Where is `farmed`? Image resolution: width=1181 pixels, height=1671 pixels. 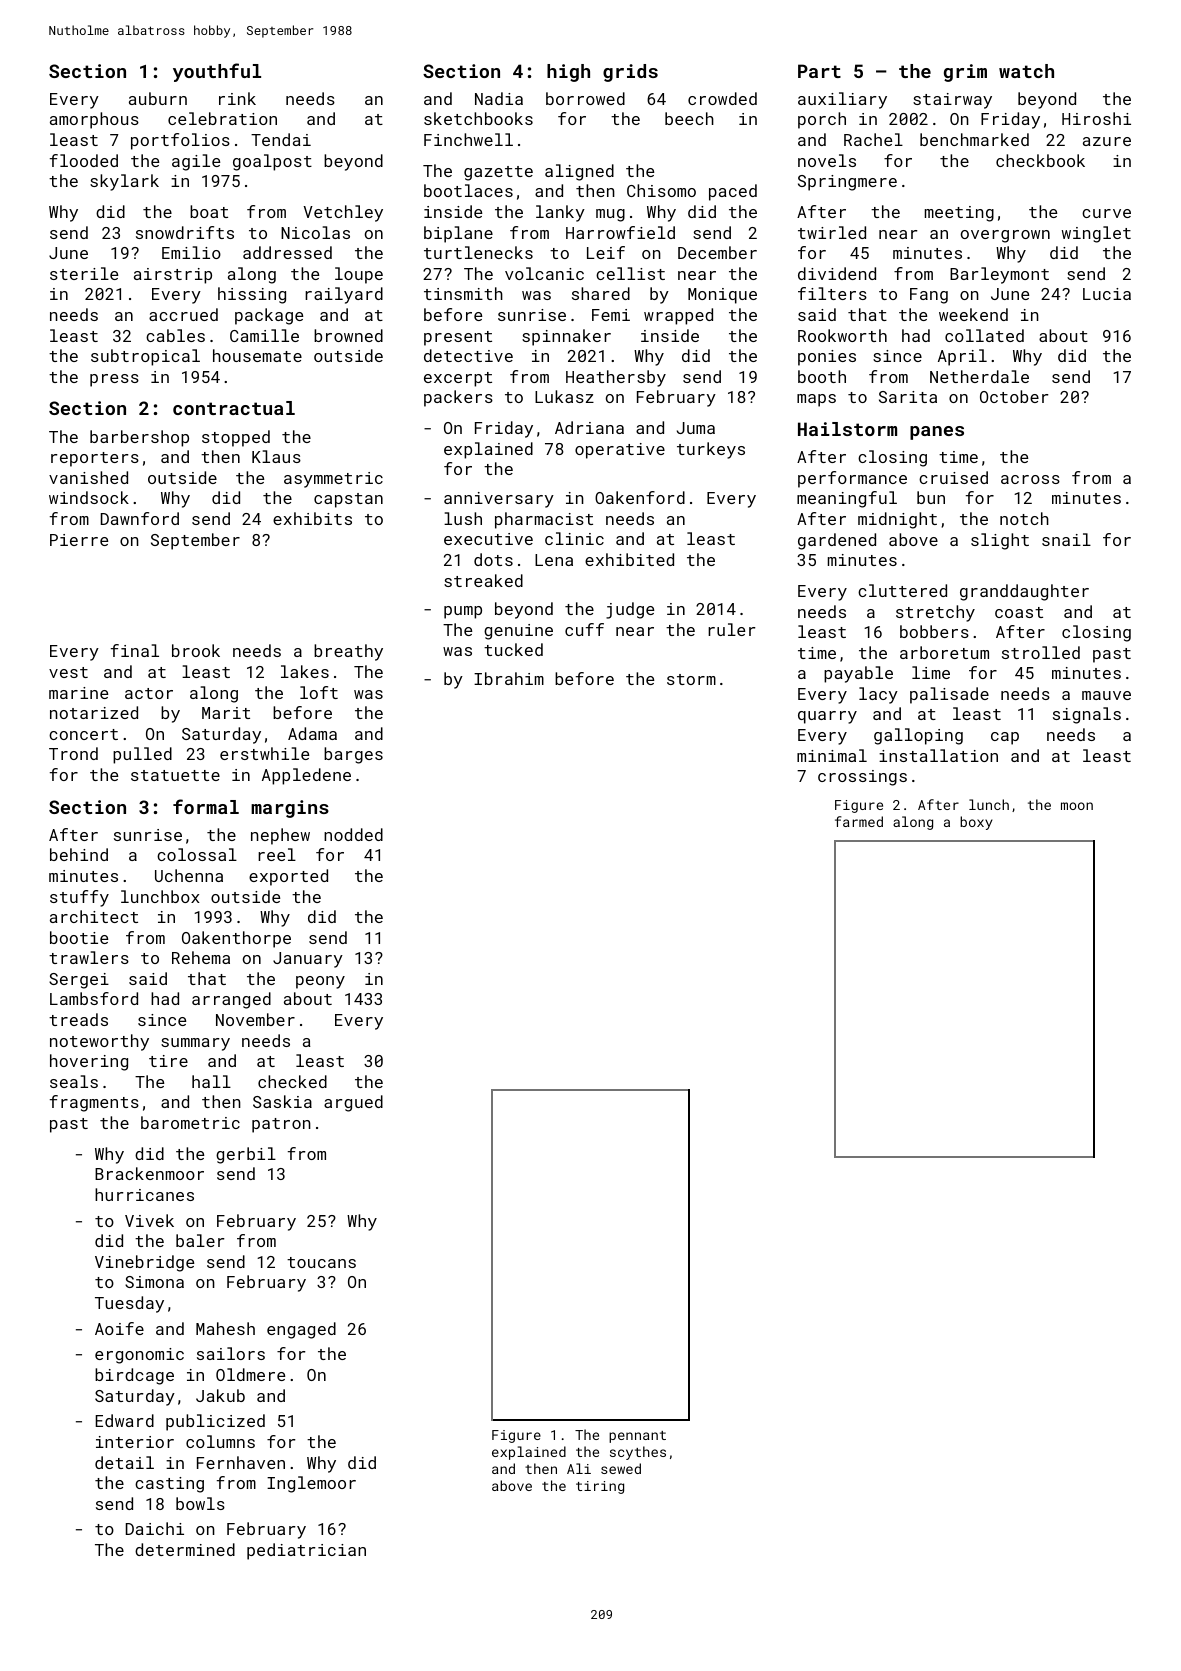
farmed is located at coordinates (859, 821).
